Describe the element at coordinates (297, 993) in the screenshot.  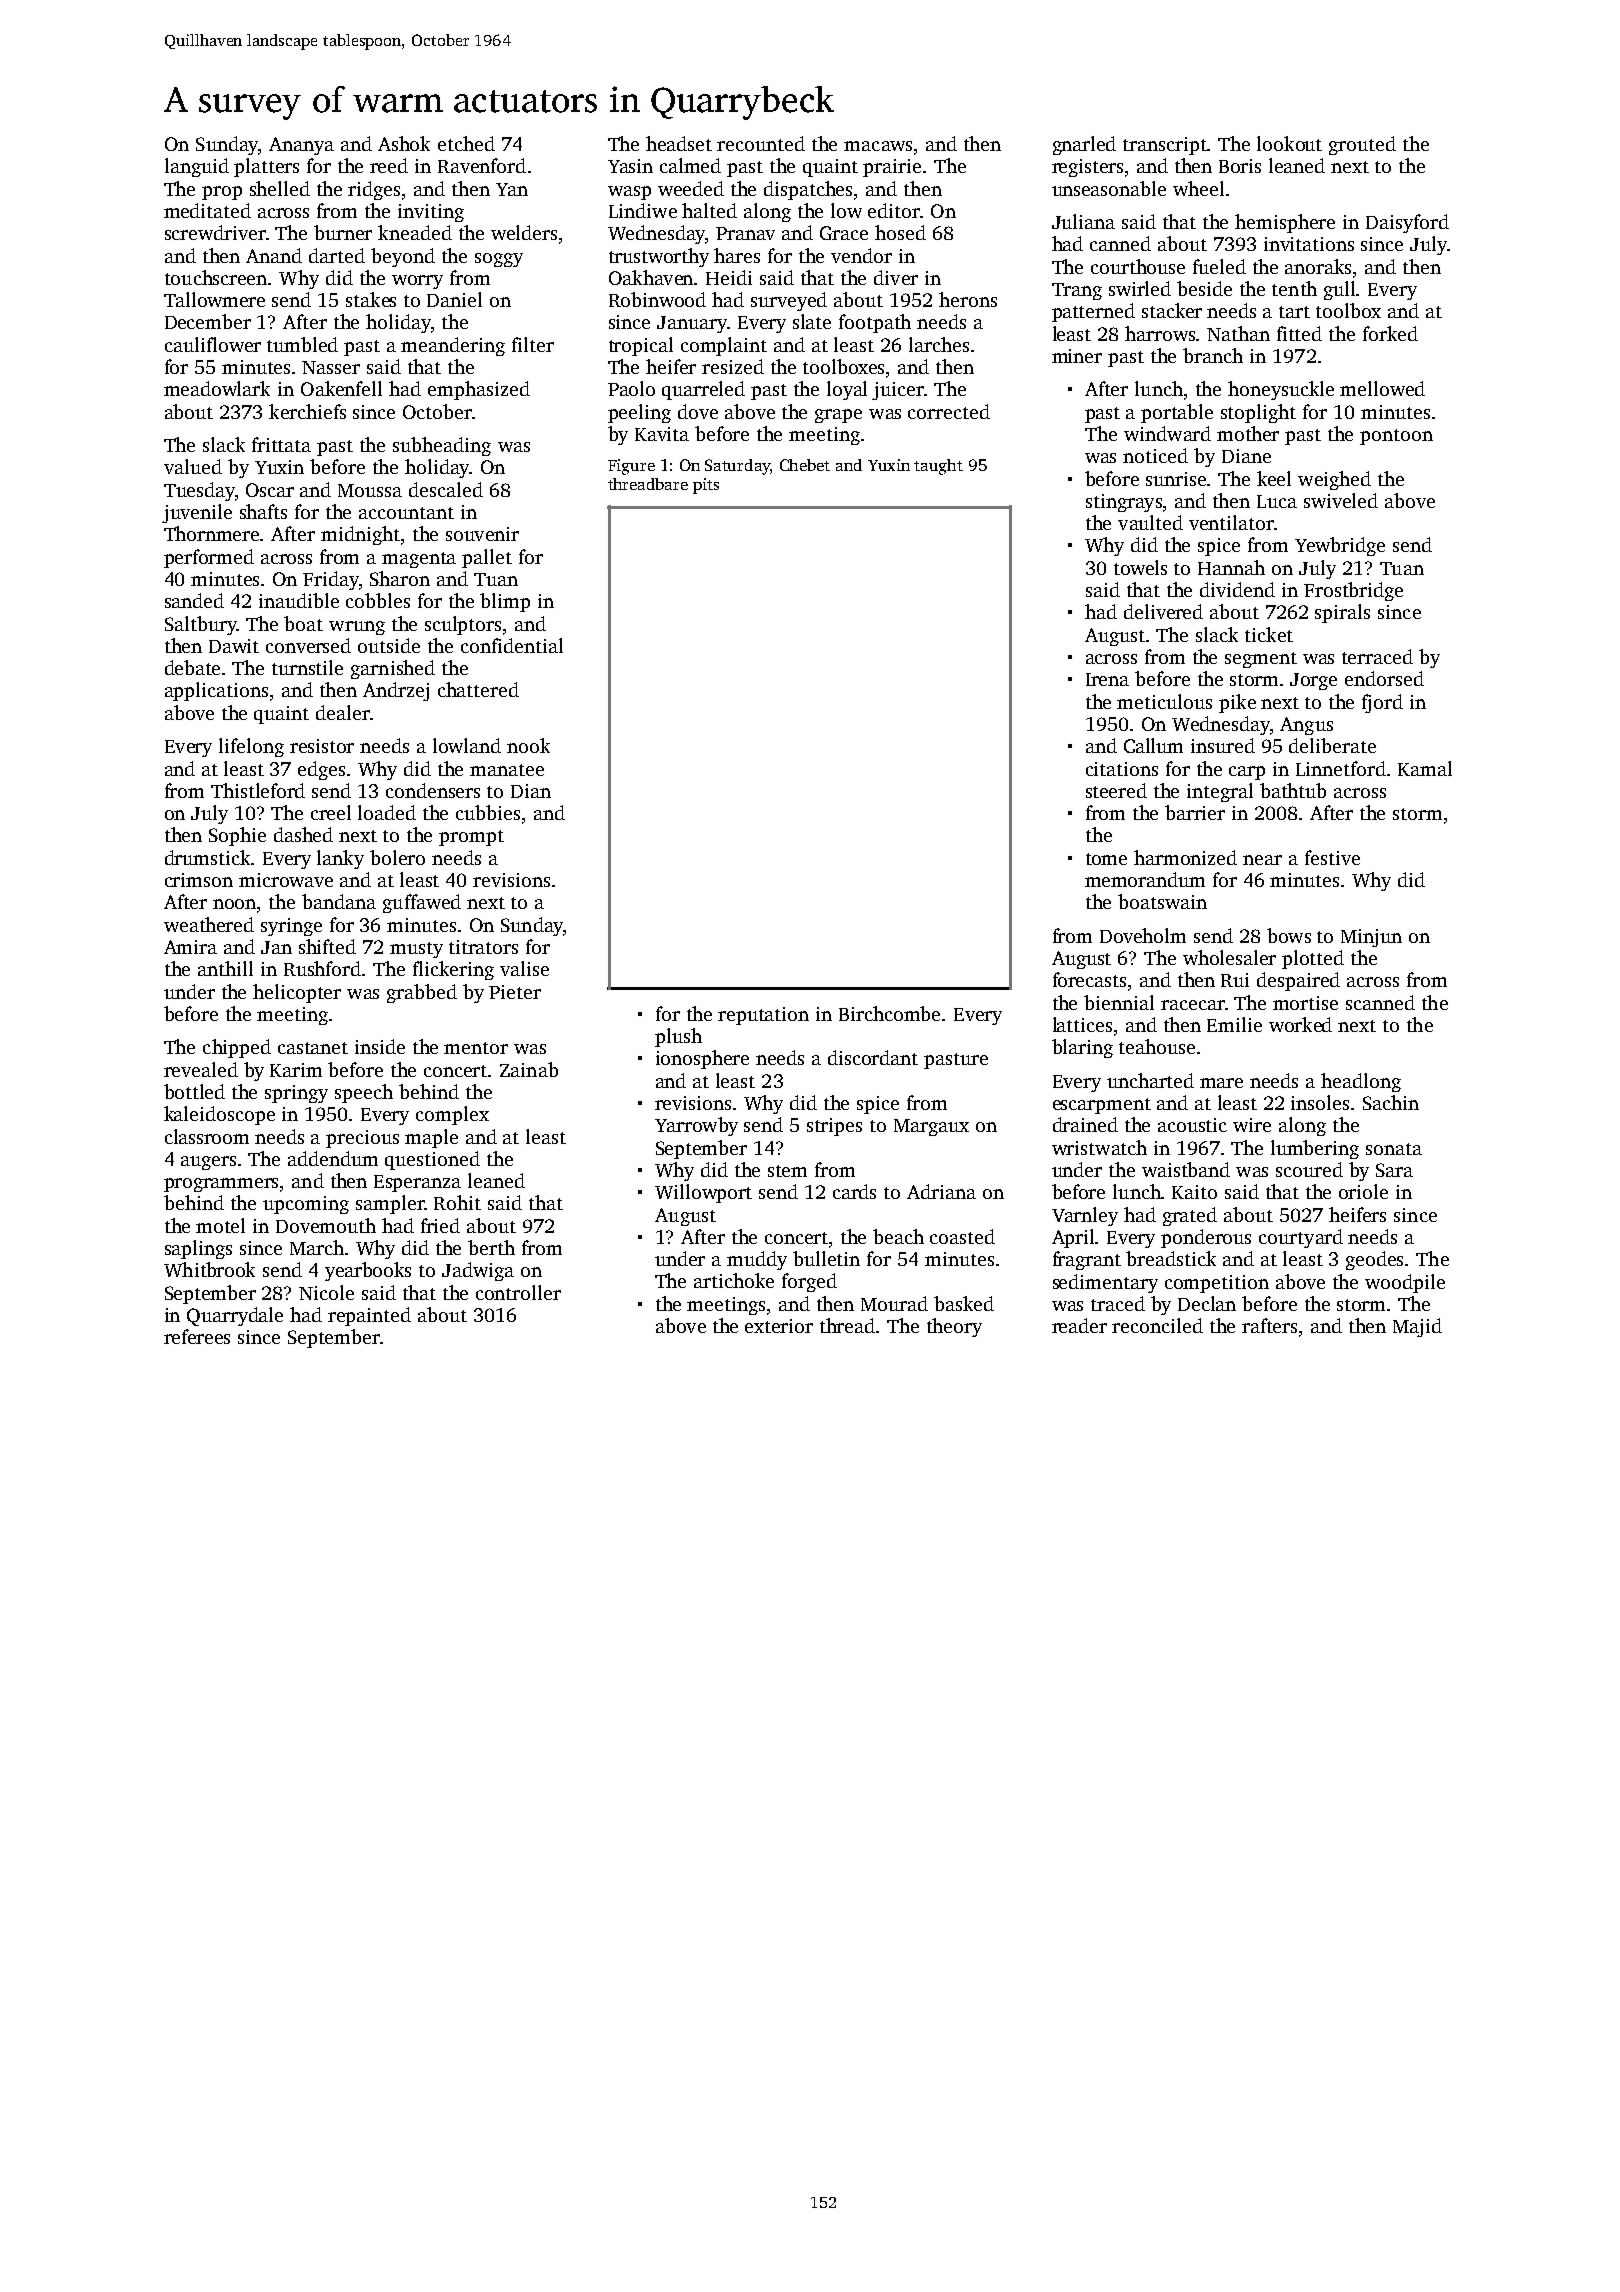
I see `helicopter` at that location.
